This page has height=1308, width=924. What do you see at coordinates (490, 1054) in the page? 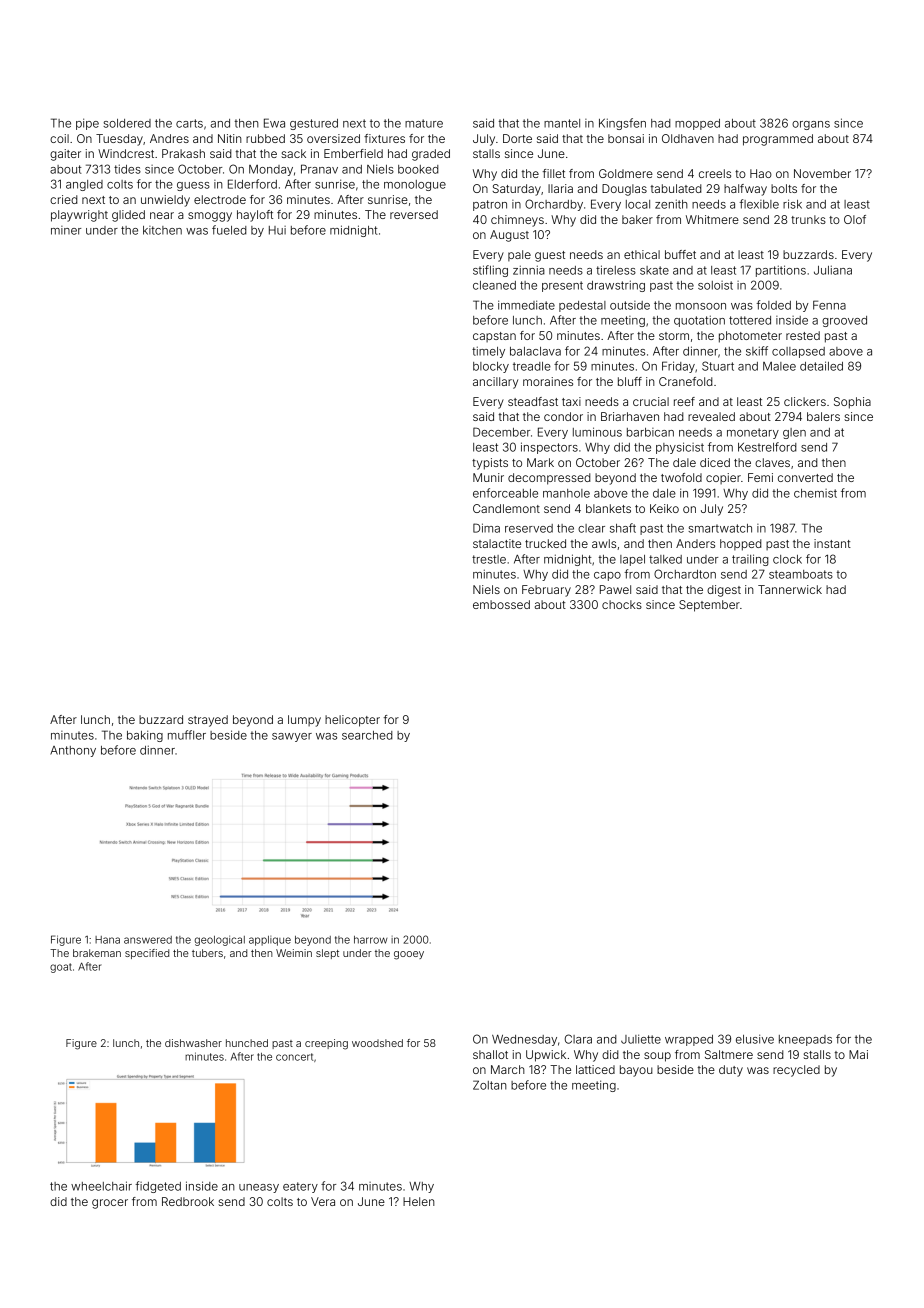
I see `shallot` at bounding box center [490, 1054].
